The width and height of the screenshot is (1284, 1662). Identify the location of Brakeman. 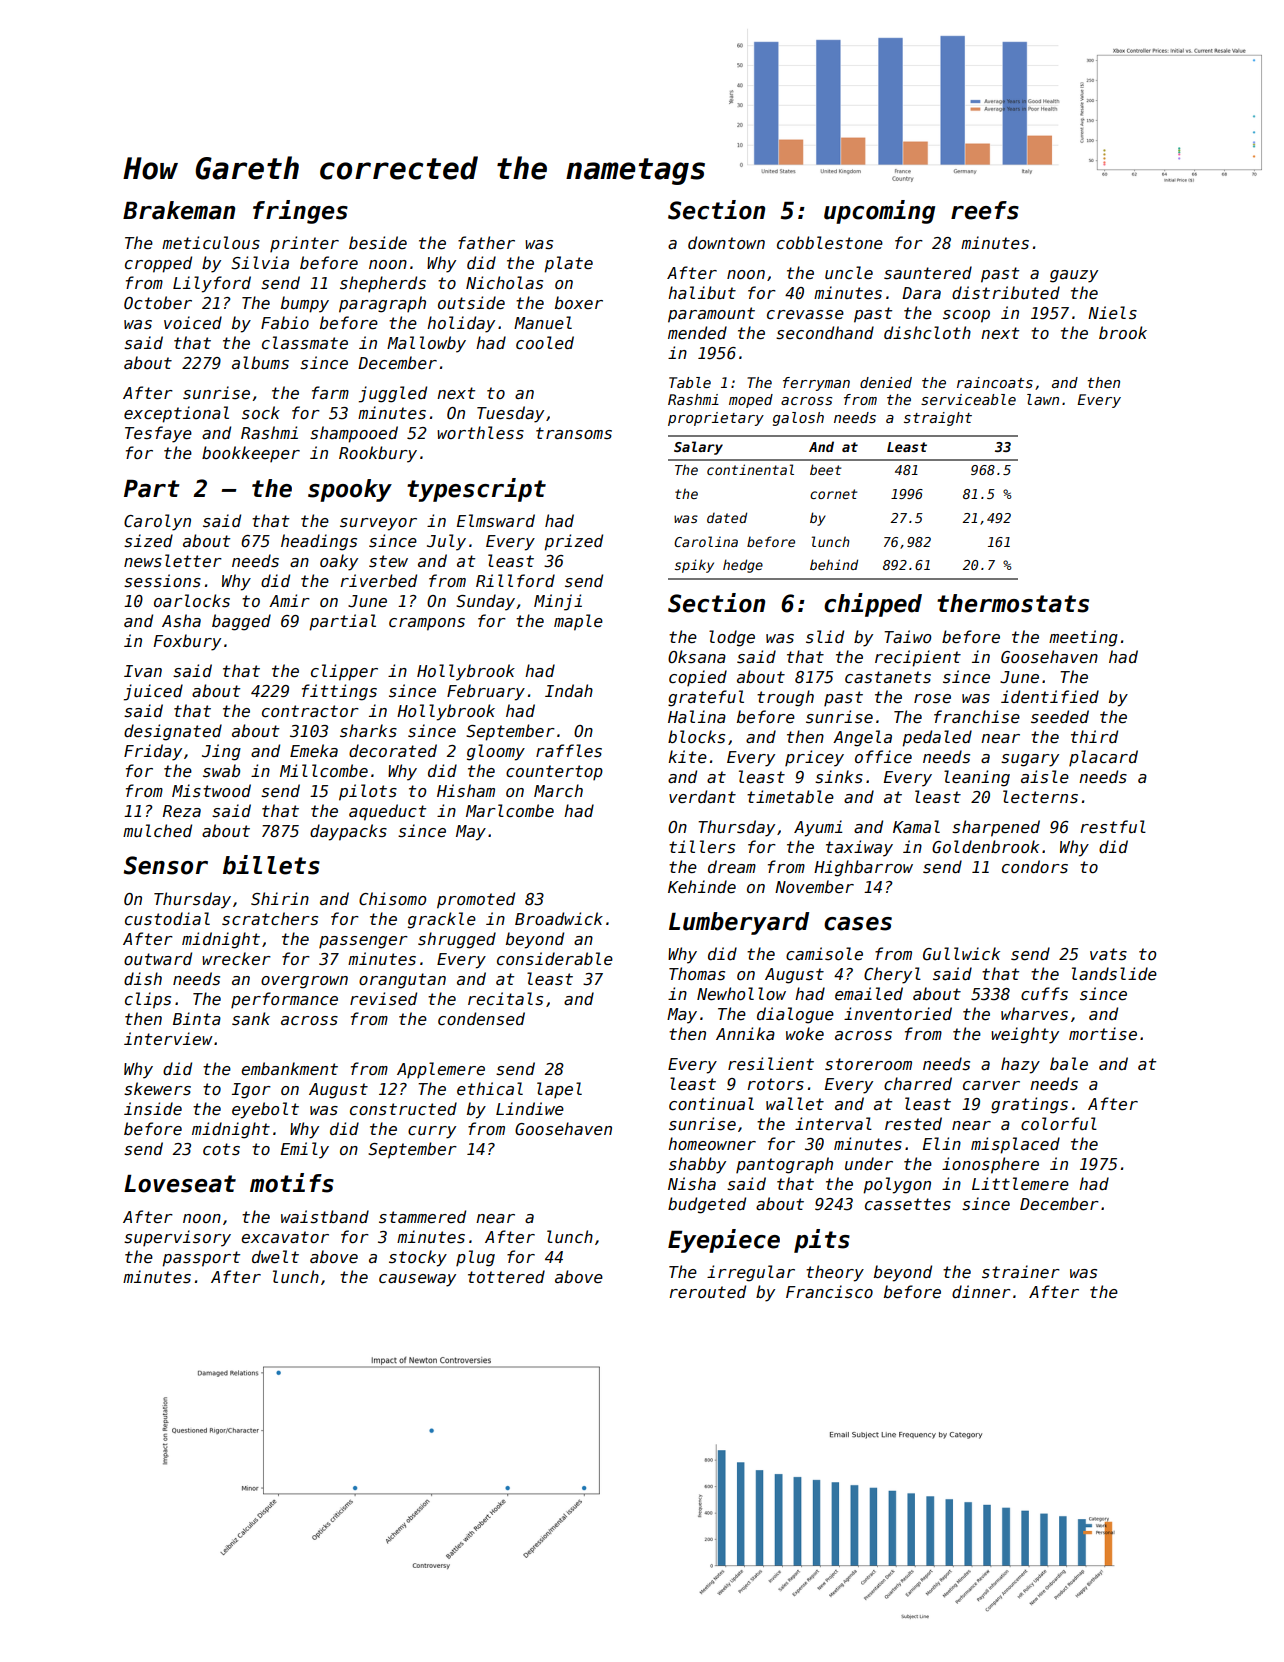
(179, 210).
